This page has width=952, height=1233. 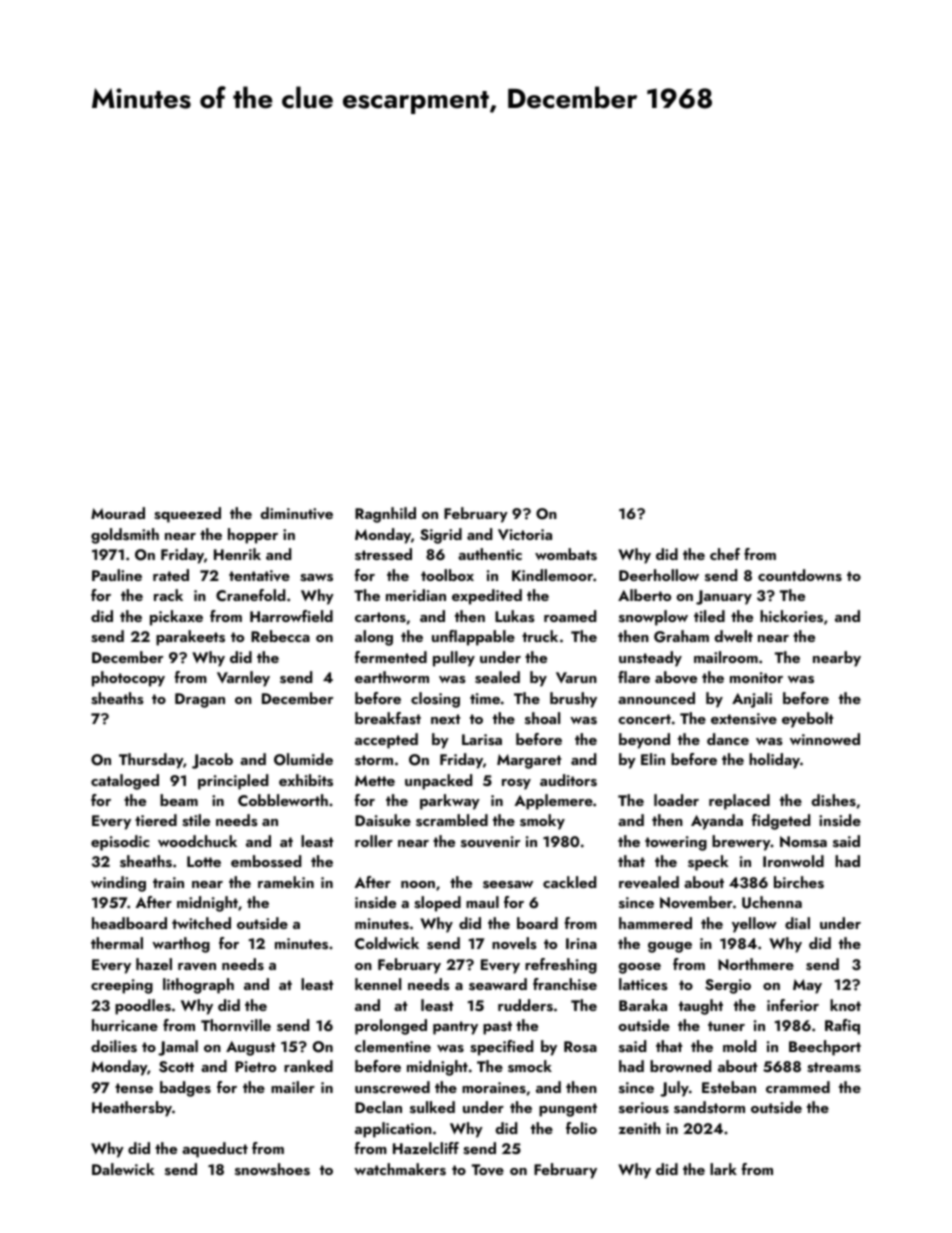 I want to click on Cranefold, so click(x=250, y=595).
